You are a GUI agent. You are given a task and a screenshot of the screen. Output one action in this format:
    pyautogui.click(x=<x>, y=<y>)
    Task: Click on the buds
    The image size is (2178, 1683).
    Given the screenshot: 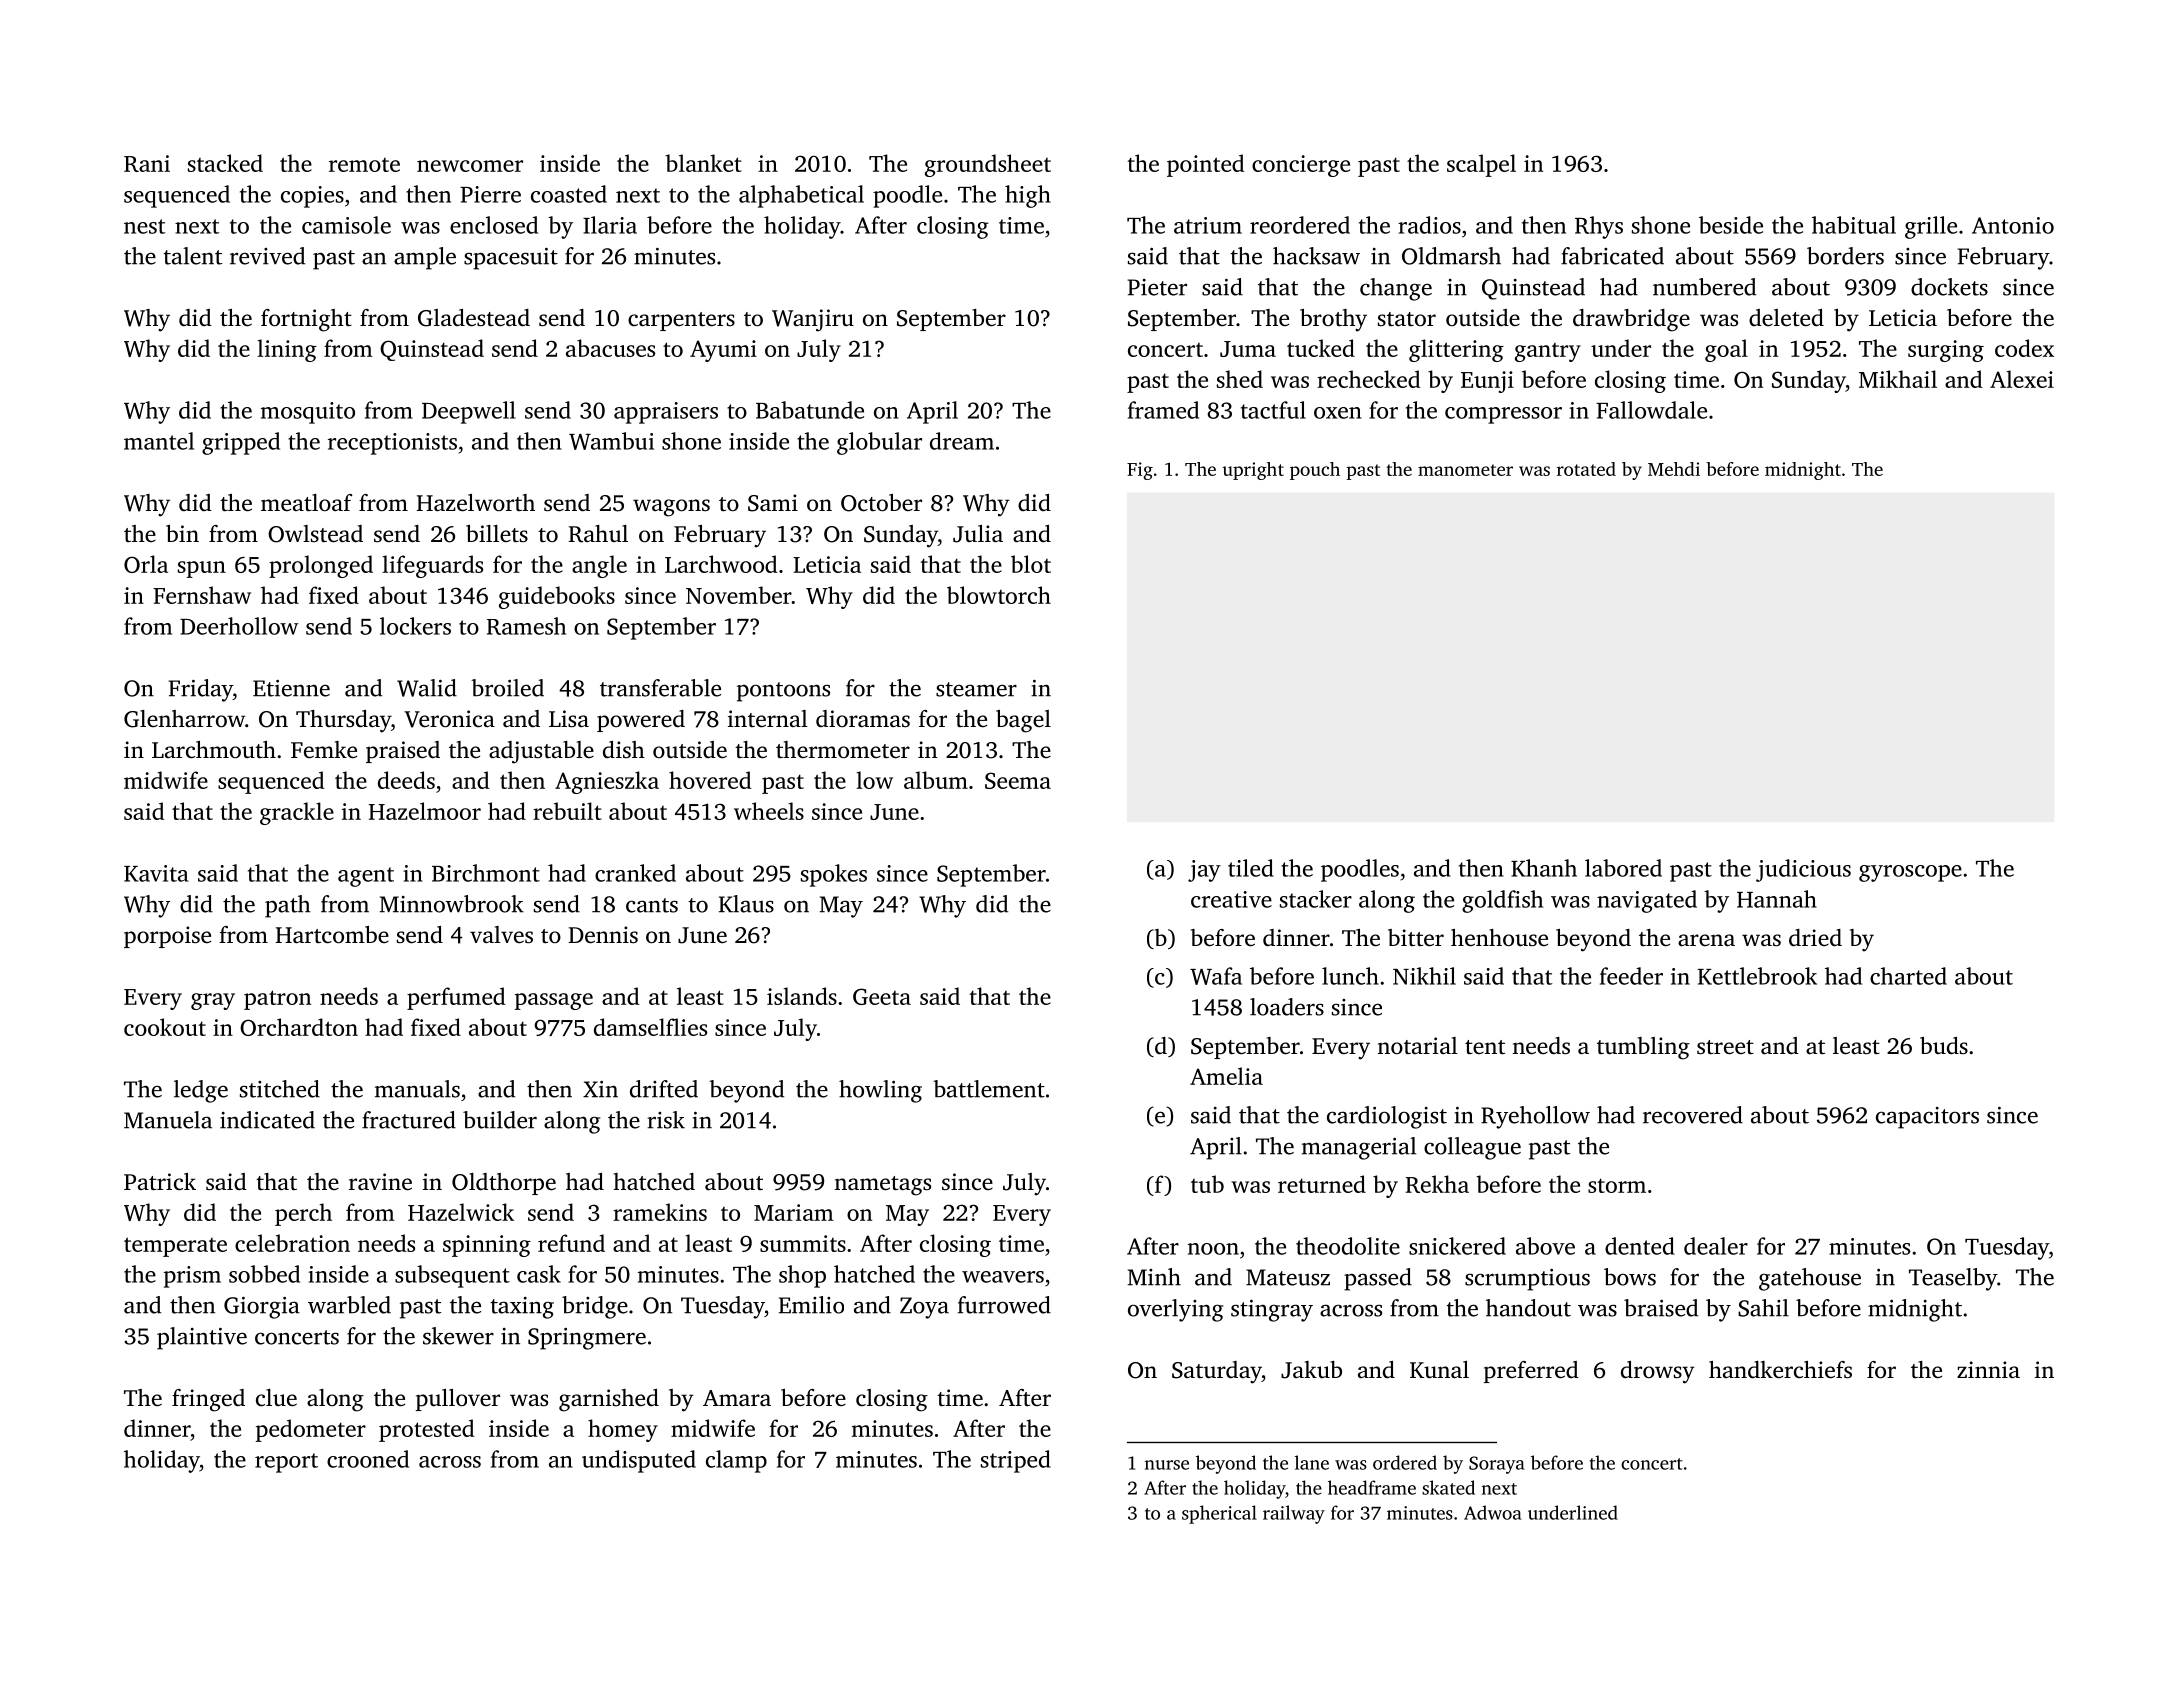 What is the action you would take?
    pyautogui.click(x=1944, y=1045)
